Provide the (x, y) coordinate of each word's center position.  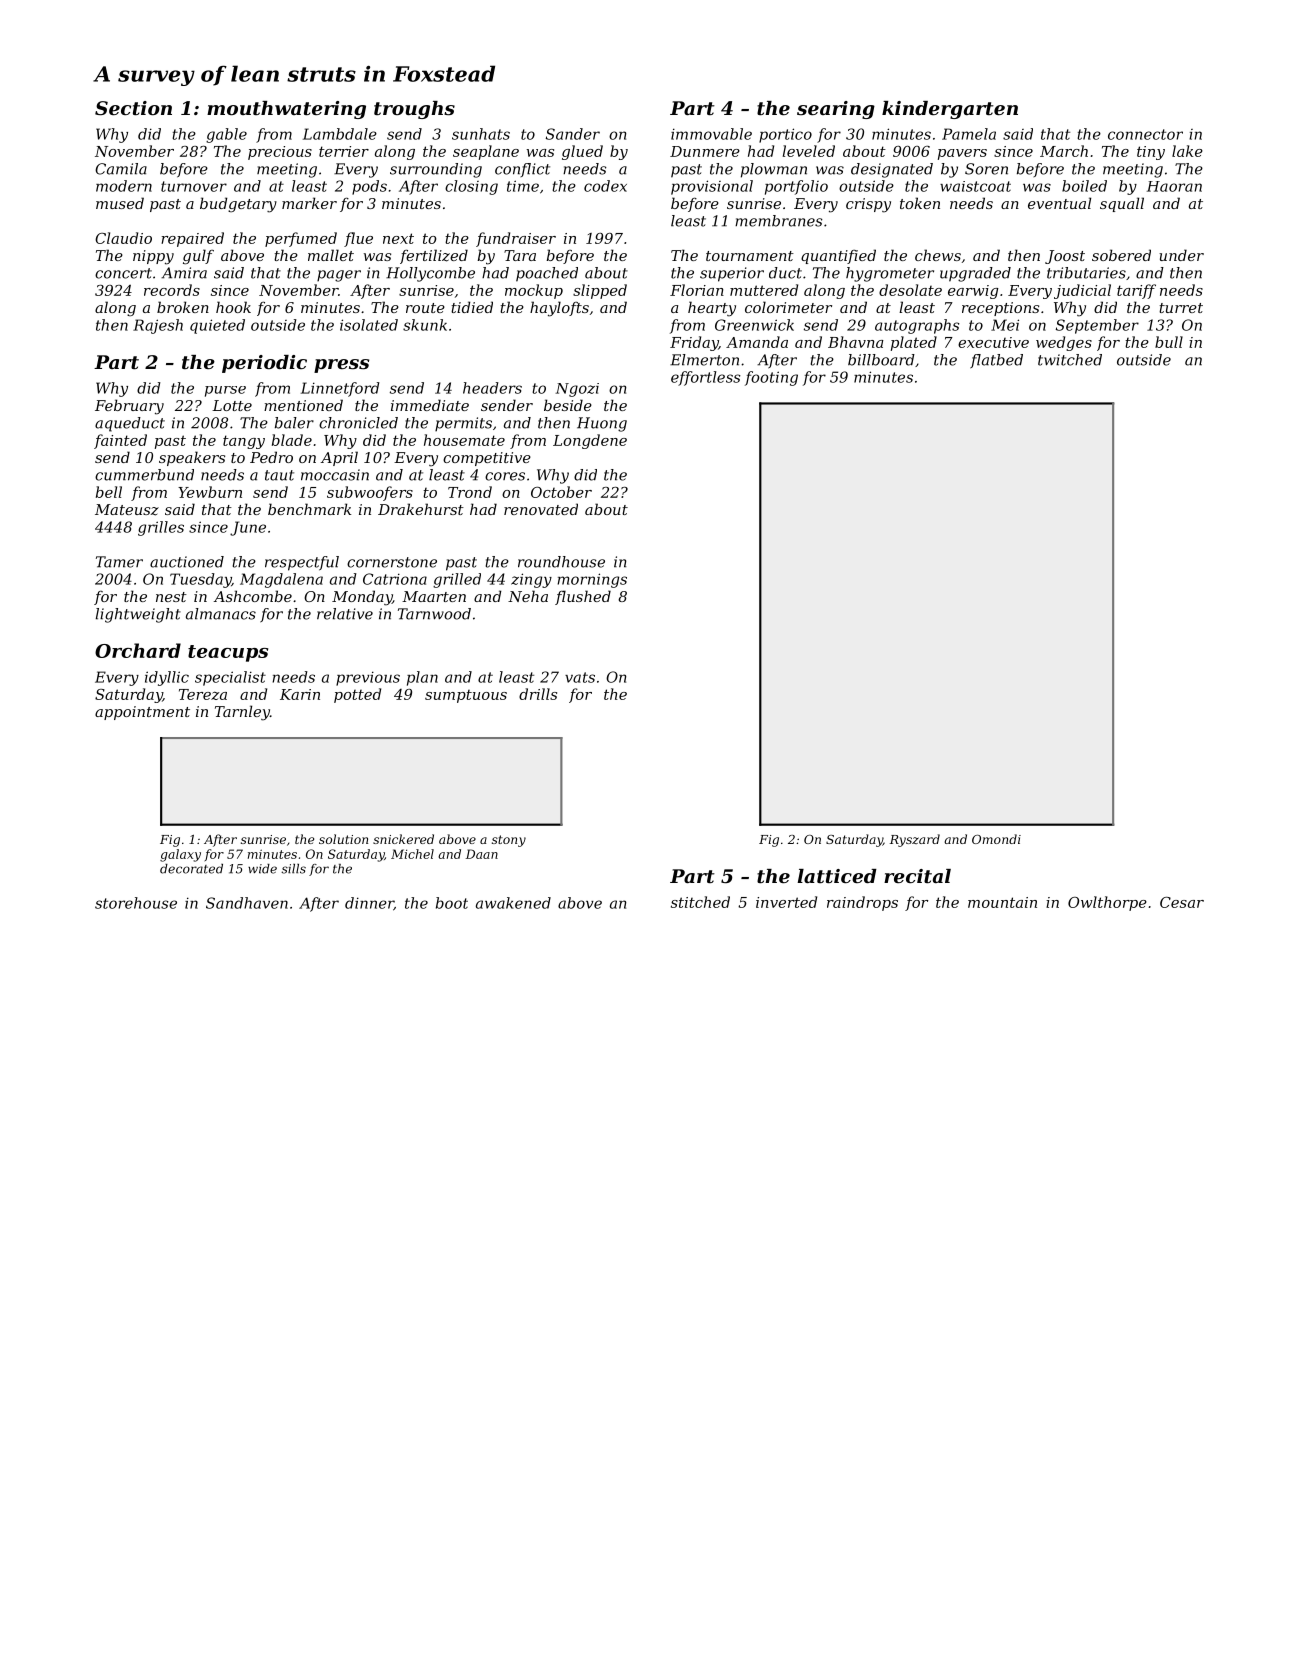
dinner (369, 904)
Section (133, 108)
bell (109, 492)
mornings (592, 580)
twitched (1070, 360)
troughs (414, 110)
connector (1145, 134)
